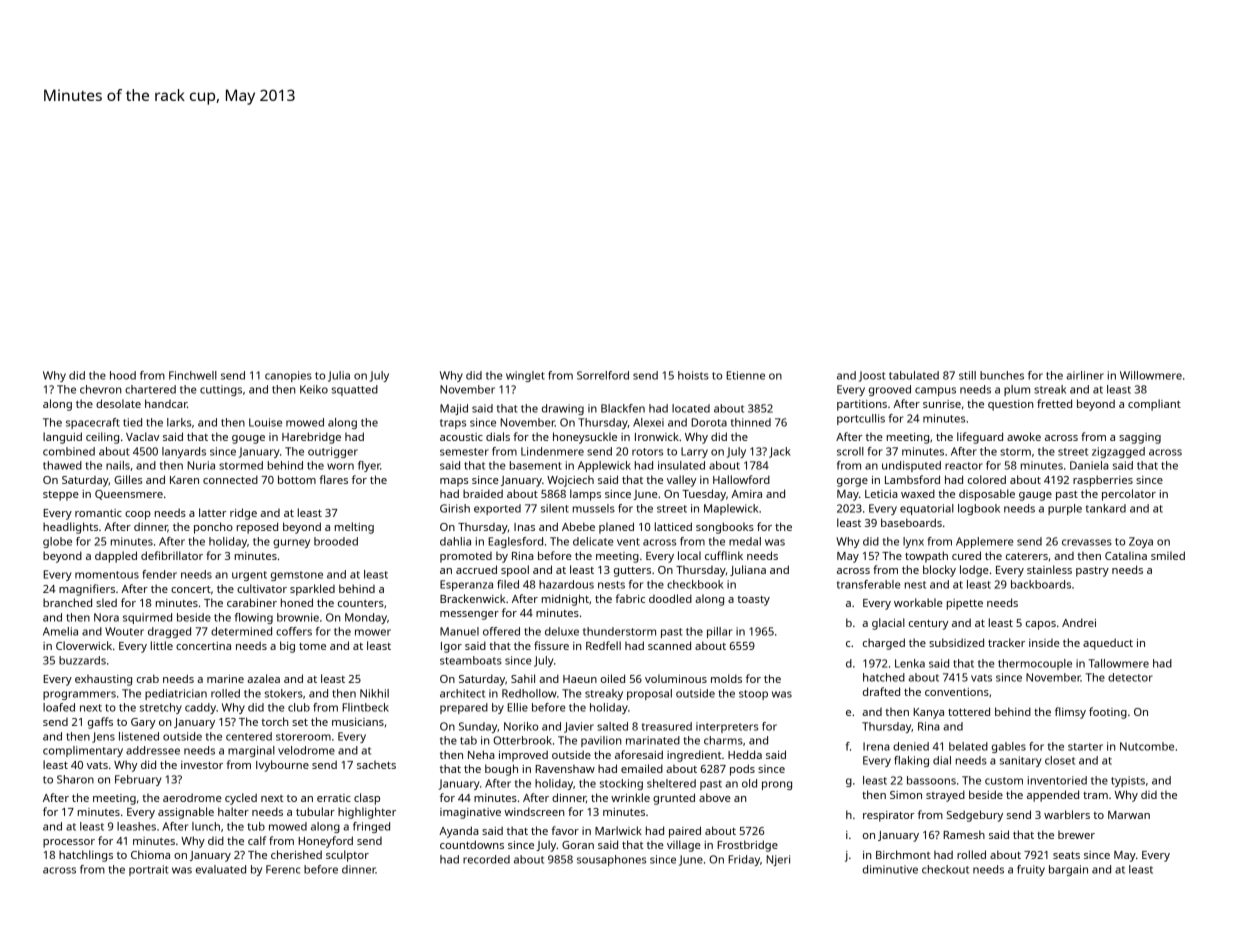 Image resolution: width=1233 pixels, height=952 pixels. I want to click on romantic, so click(98, 513).
